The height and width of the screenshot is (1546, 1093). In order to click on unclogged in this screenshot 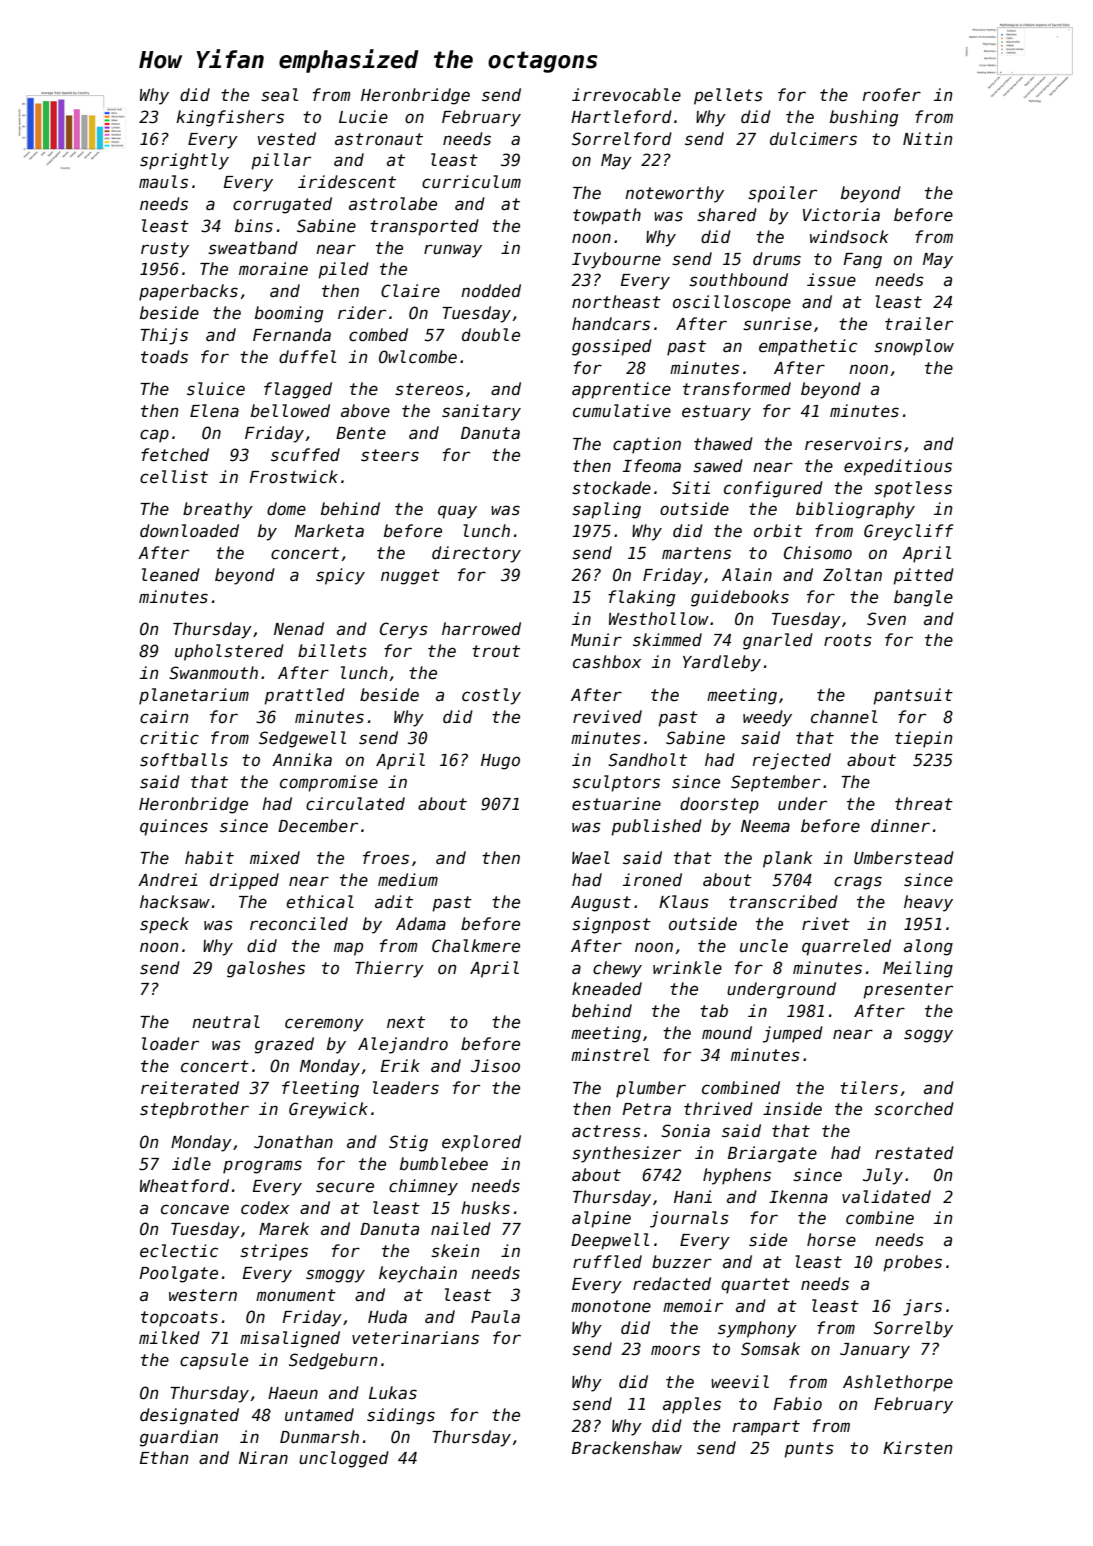, I will do `click(344, 1459)`.
